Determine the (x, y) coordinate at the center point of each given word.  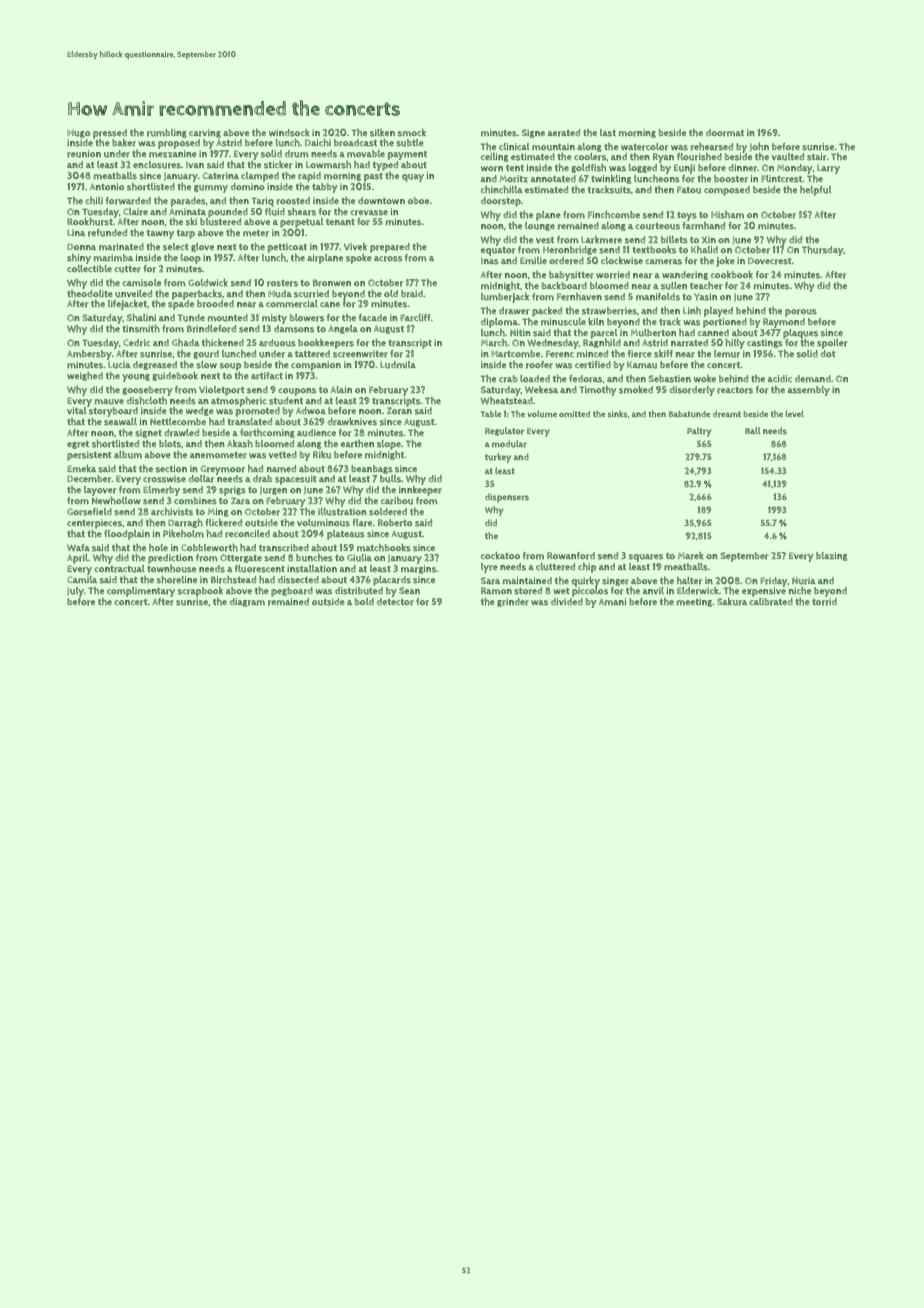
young (136, 378)
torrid (824, 602)
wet (561, 591)
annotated (553, 178)
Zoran (399, 411)
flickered (224, 523)
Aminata (187, 211)
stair (817, 157)
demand (813, 378)
